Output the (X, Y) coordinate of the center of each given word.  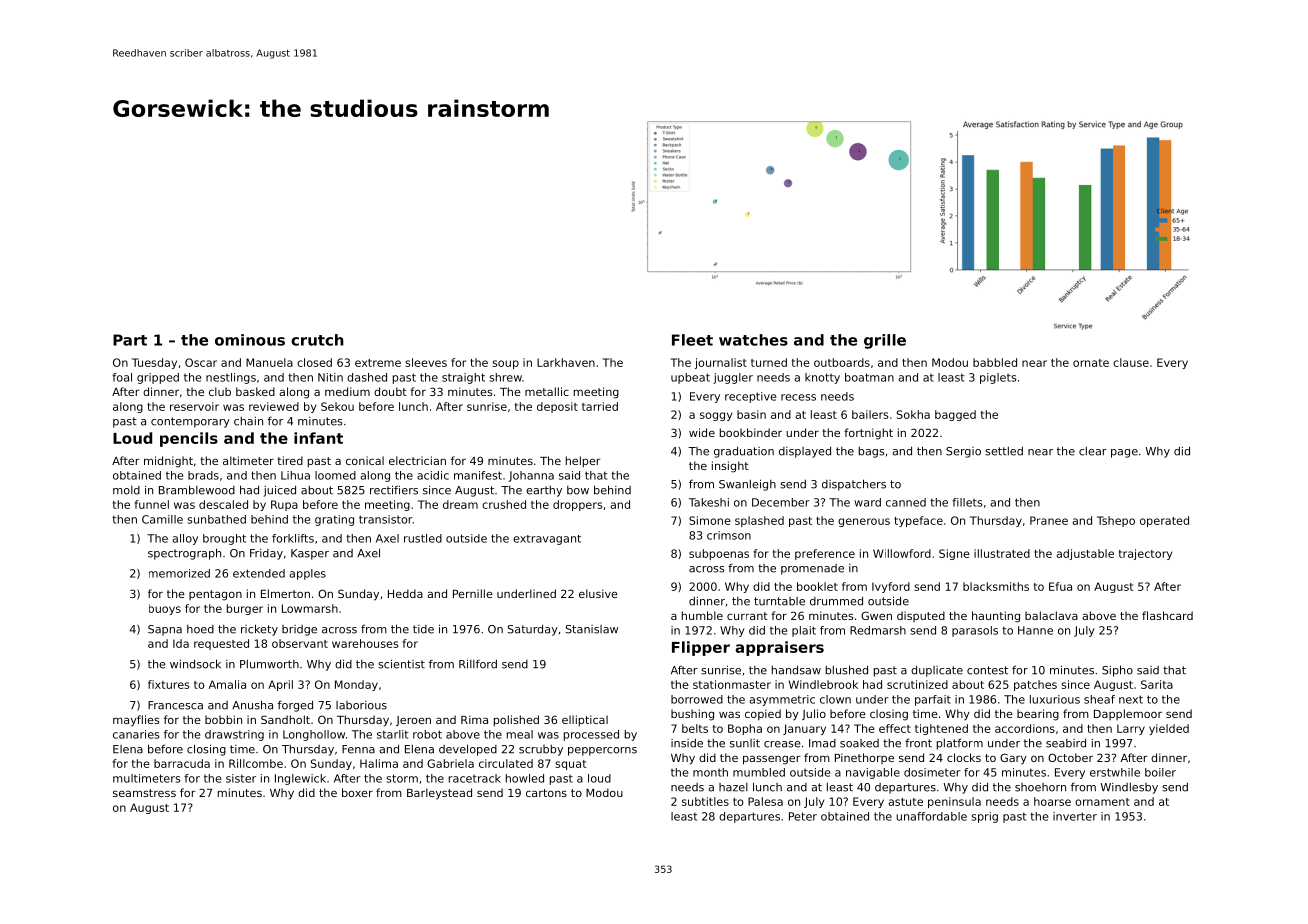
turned (769, 362)
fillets (967, 502)
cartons (546, 793)
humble (702, 615)
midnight (168, 462)
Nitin (330, 377)
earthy (544, 491)
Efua (1060, 586)
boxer (357, 792)
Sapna (165, 630)
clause (1131, 362)
